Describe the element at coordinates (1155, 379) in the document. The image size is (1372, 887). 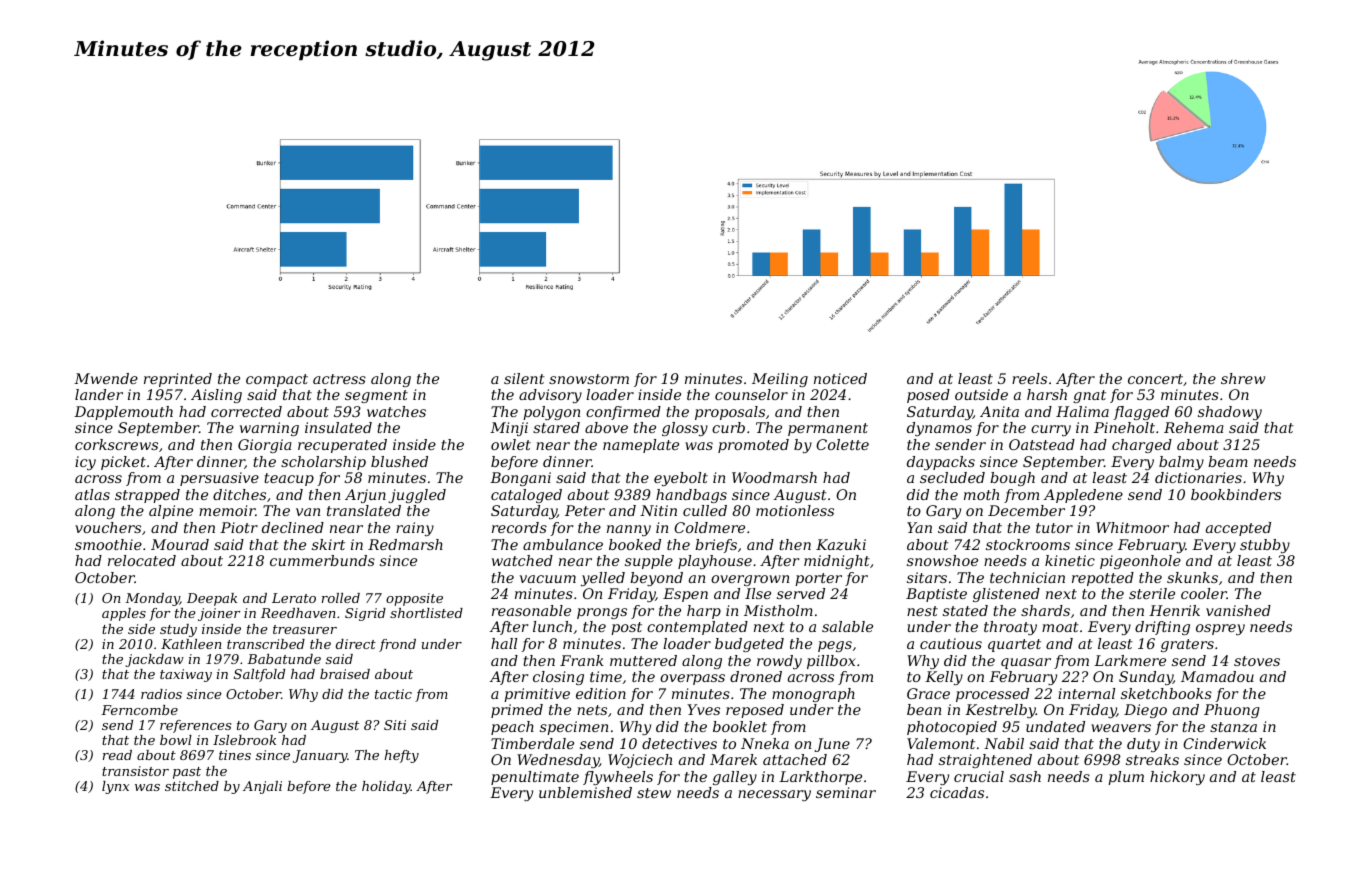
I see `concert` at that location.
